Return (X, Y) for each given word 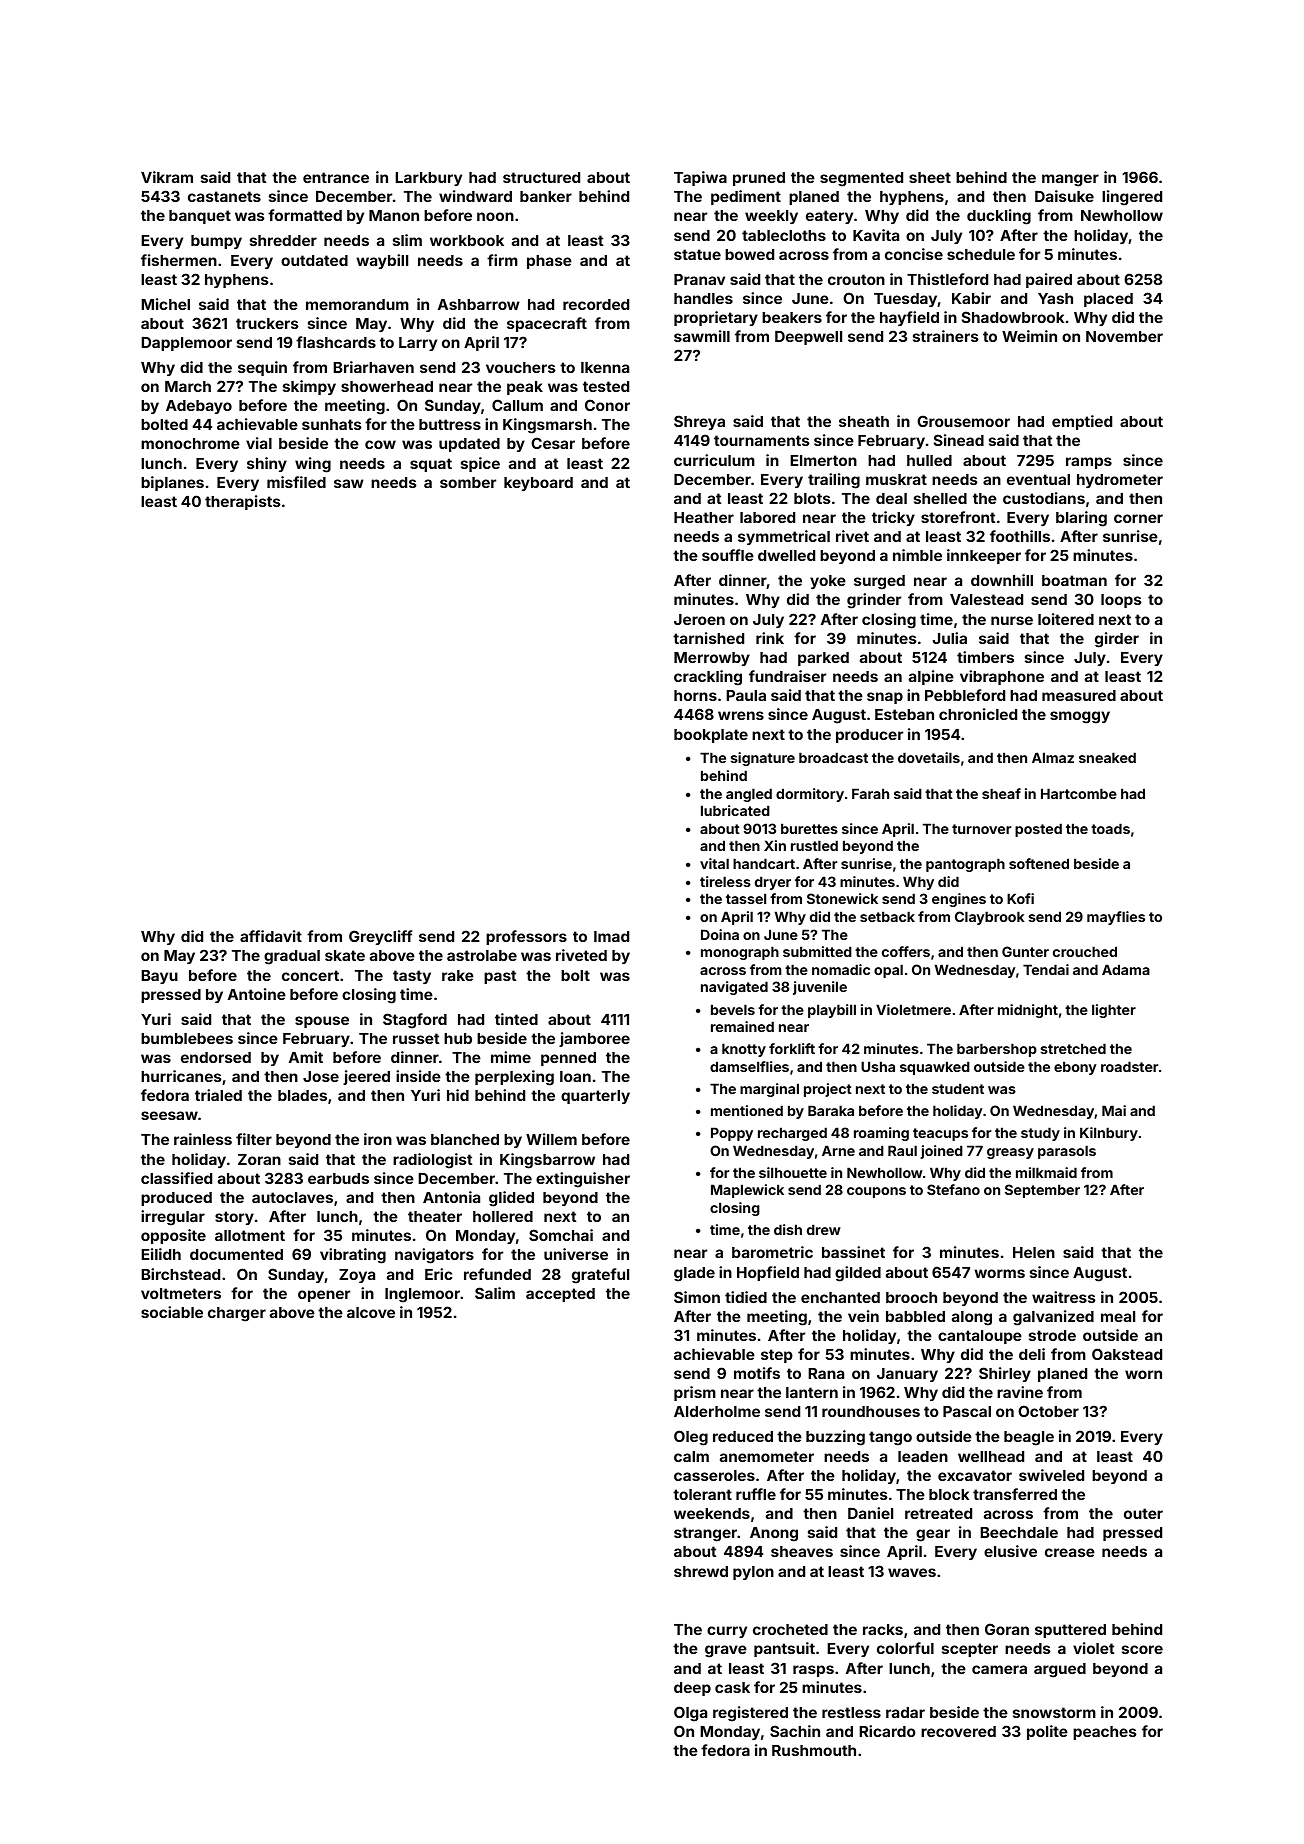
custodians (1044, 498)
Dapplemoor (186, 343)
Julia (950, 638)
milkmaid (1046, 1172)
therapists (243, 502)
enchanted (840, 1297)
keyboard (538, 484)
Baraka (831, 1110)
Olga (690, 1714)
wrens (741, 715)
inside (418, 1076)
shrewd (701, 1571)
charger (237, 1314)
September (1042, 1191)
